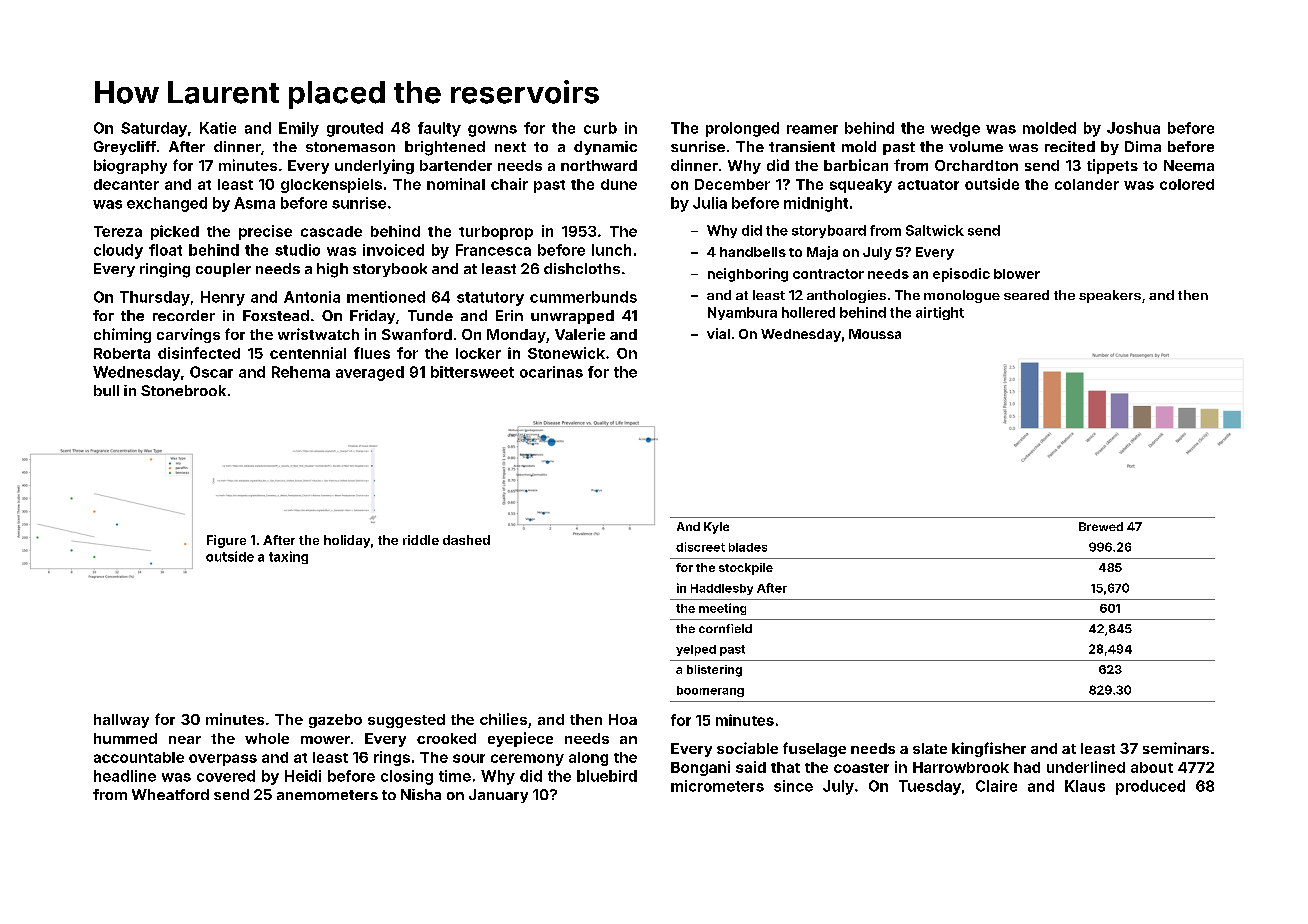  Describe the element at coordinates (753, 252) in the page. I see `handbells` at that location.
